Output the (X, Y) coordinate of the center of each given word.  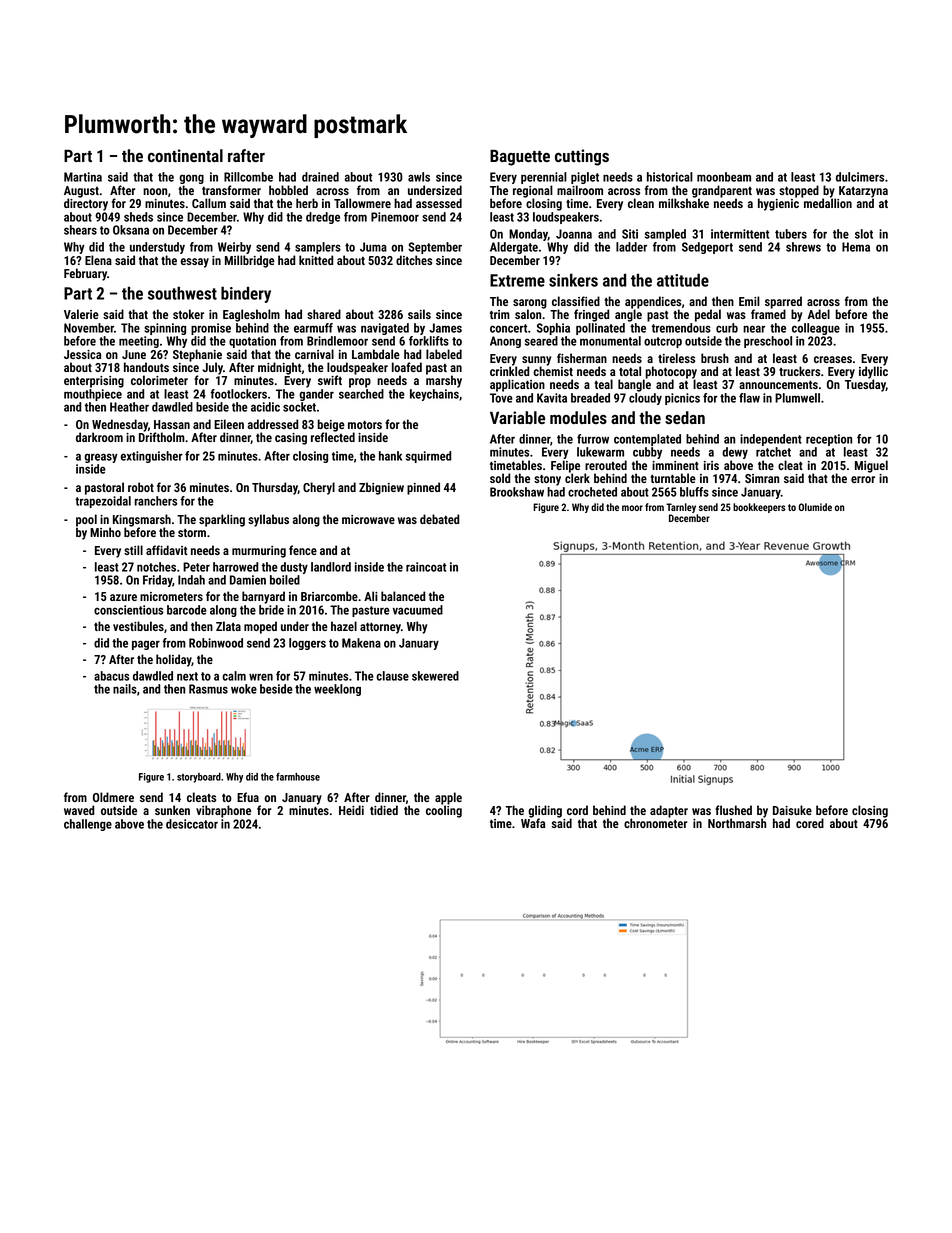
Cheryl (319, 488)
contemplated (647, 440)
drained (320, 177)
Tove (501, 398)
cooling (444, 811)
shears (80, 230)
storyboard (199, 778)
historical (670, 177)
